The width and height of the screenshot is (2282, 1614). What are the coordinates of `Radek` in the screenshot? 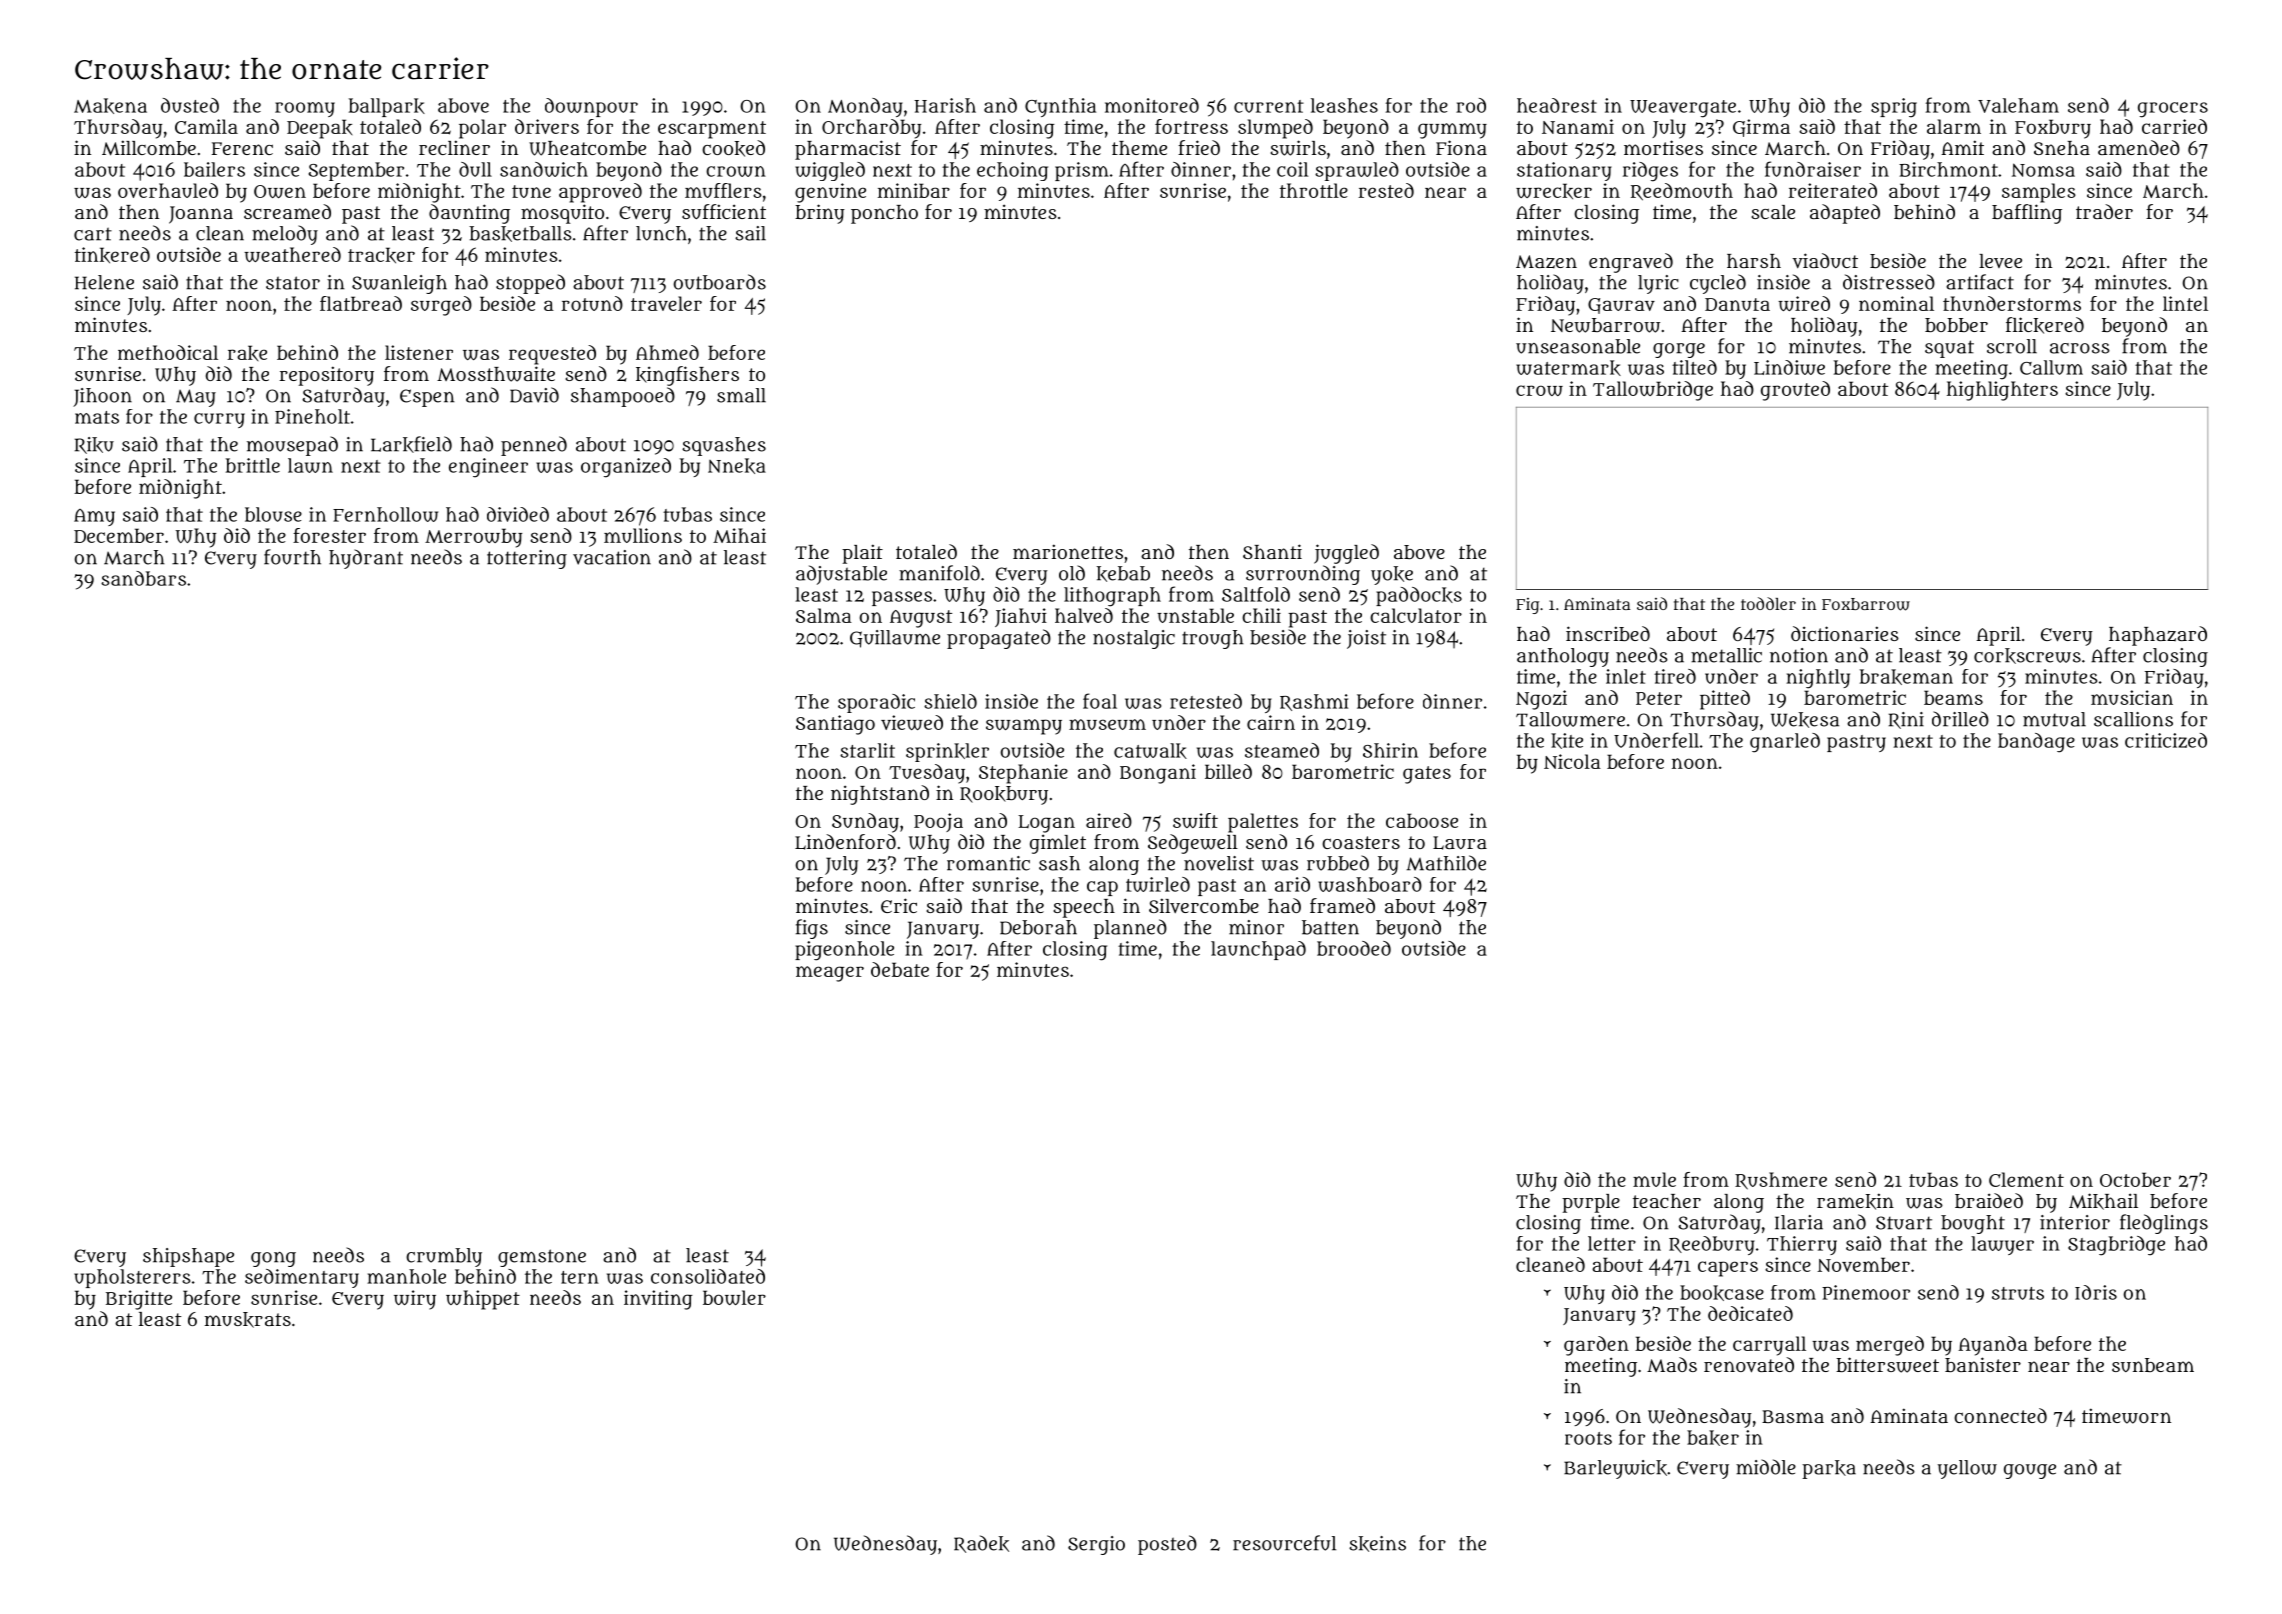 It's located at (981, 1544).
